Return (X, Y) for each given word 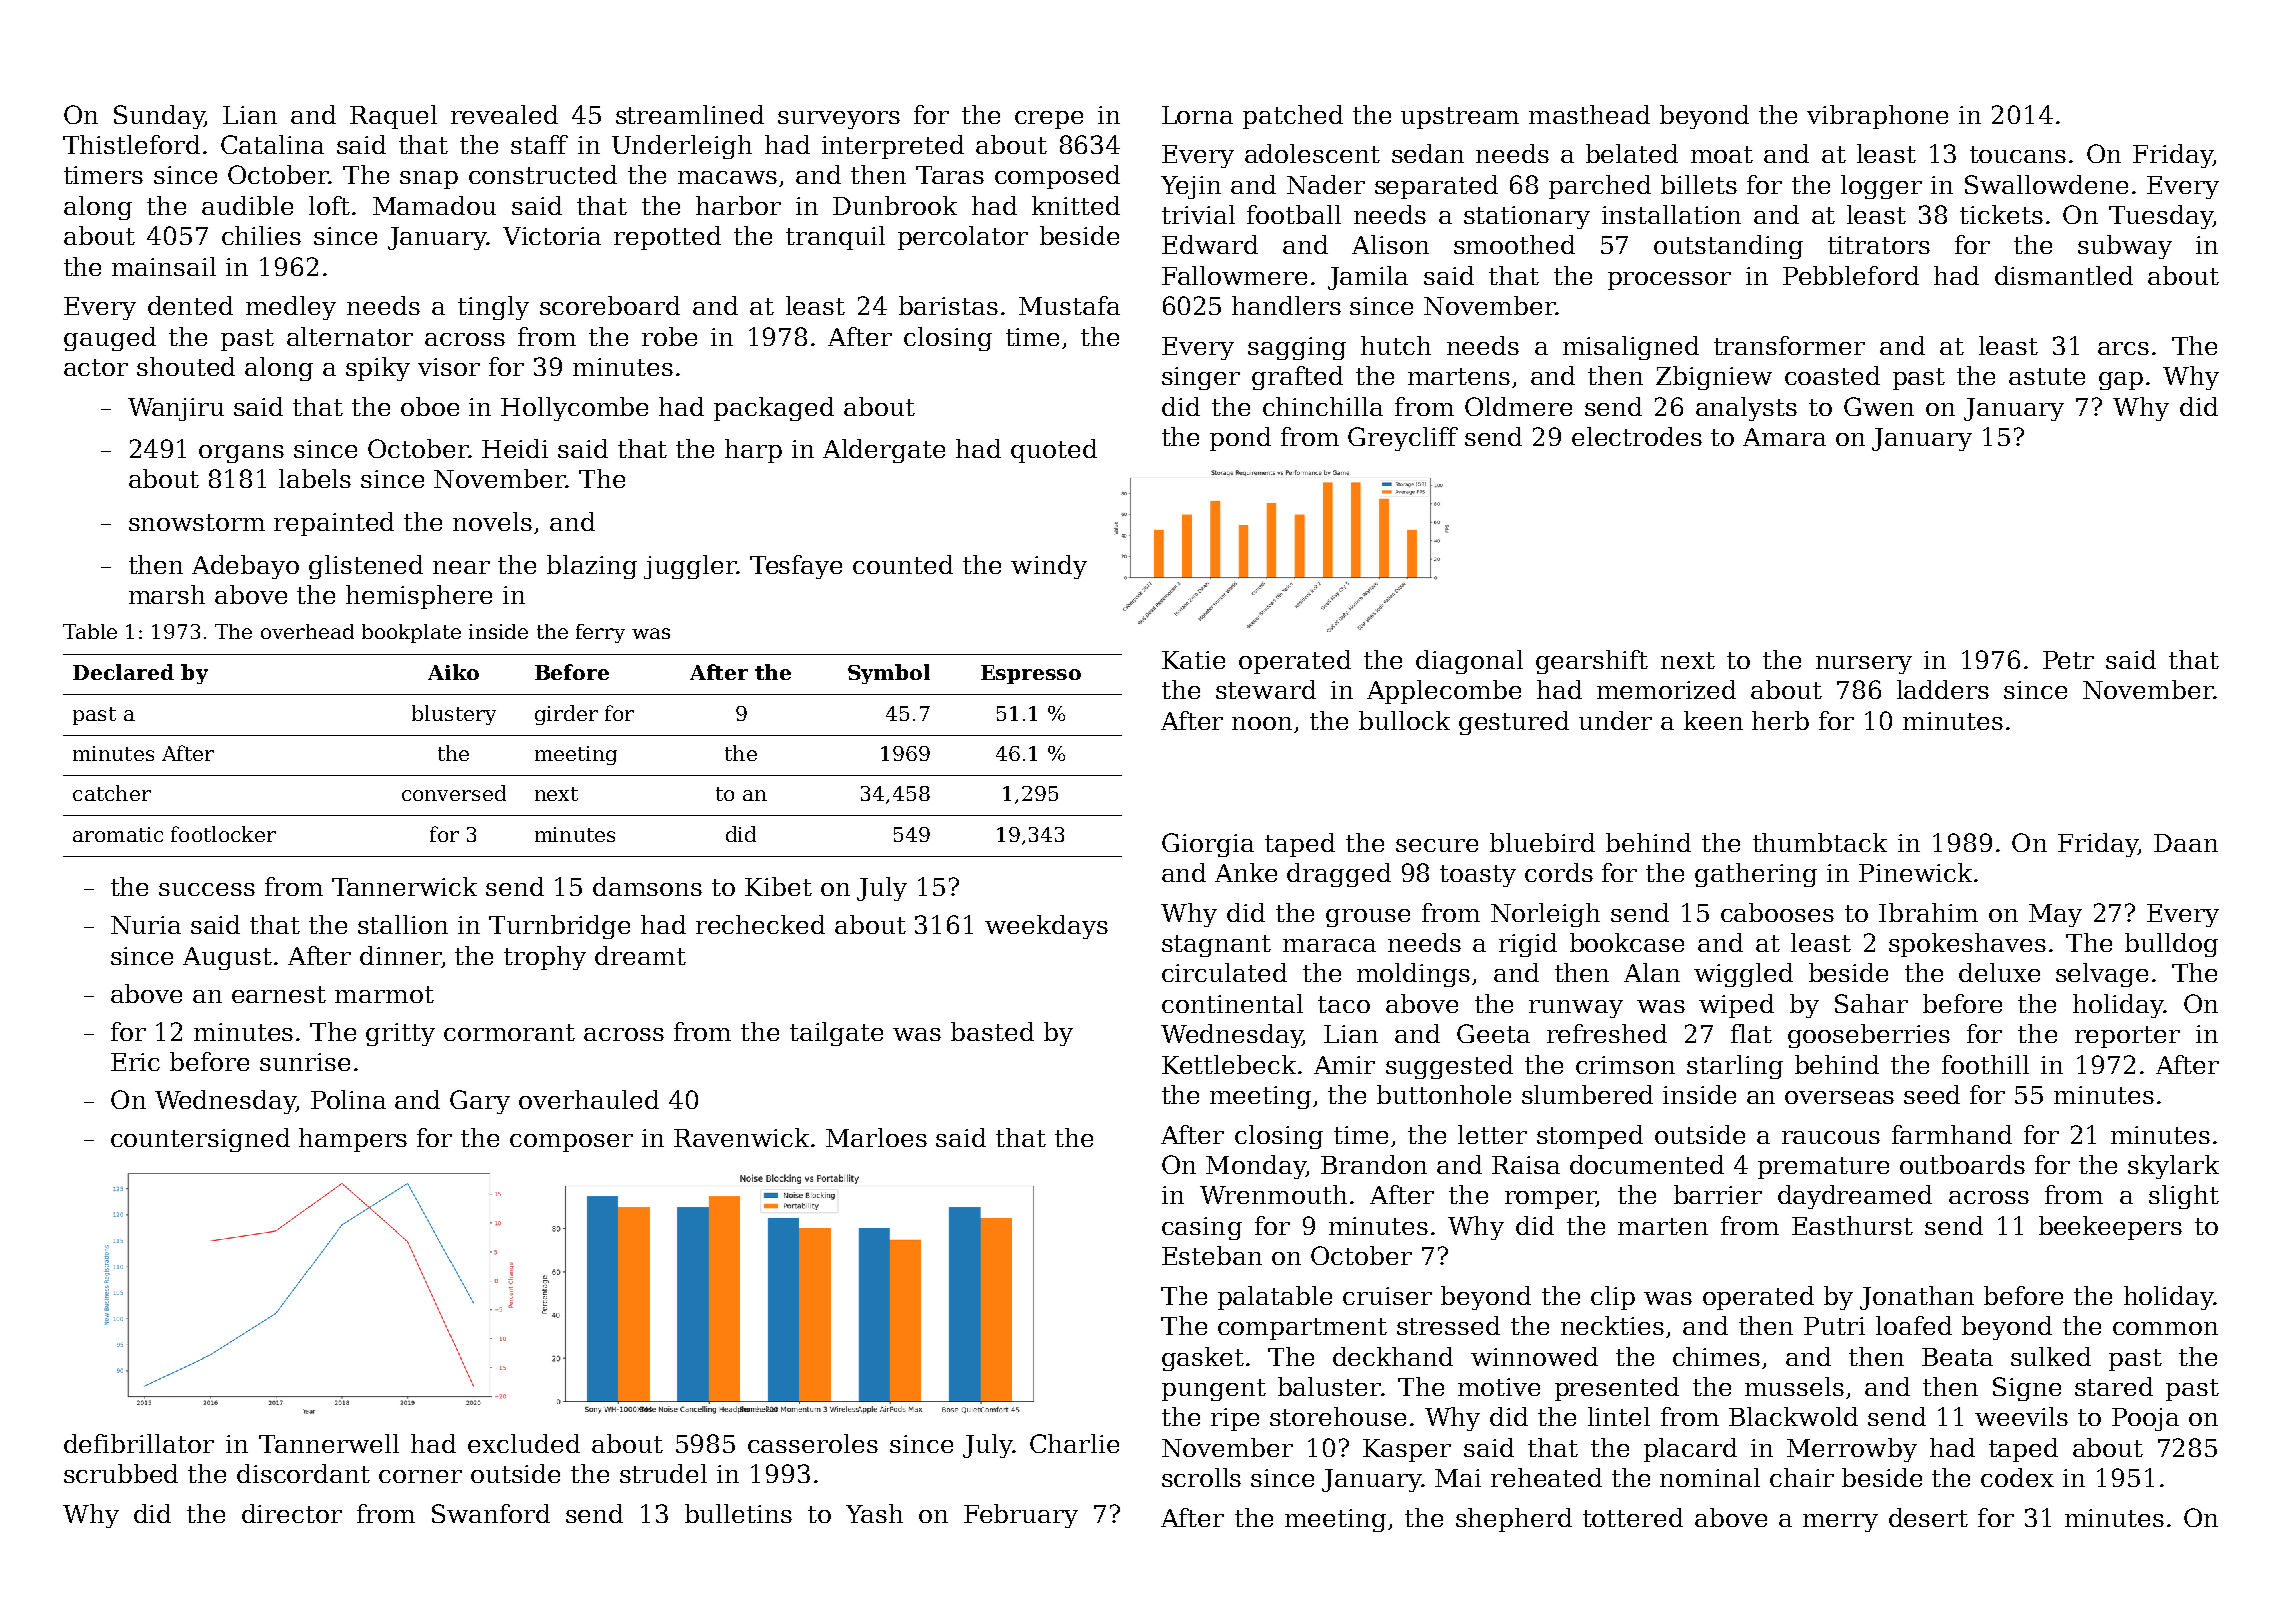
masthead (1589, 114)
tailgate (836, 1034)
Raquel (393, 117)
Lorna (1197, 115)
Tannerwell (329, 1443)
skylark (2173, 1167)
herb (1780, 720)
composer (571, 1143)
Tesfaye (796, 567)
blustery (454, 715)
